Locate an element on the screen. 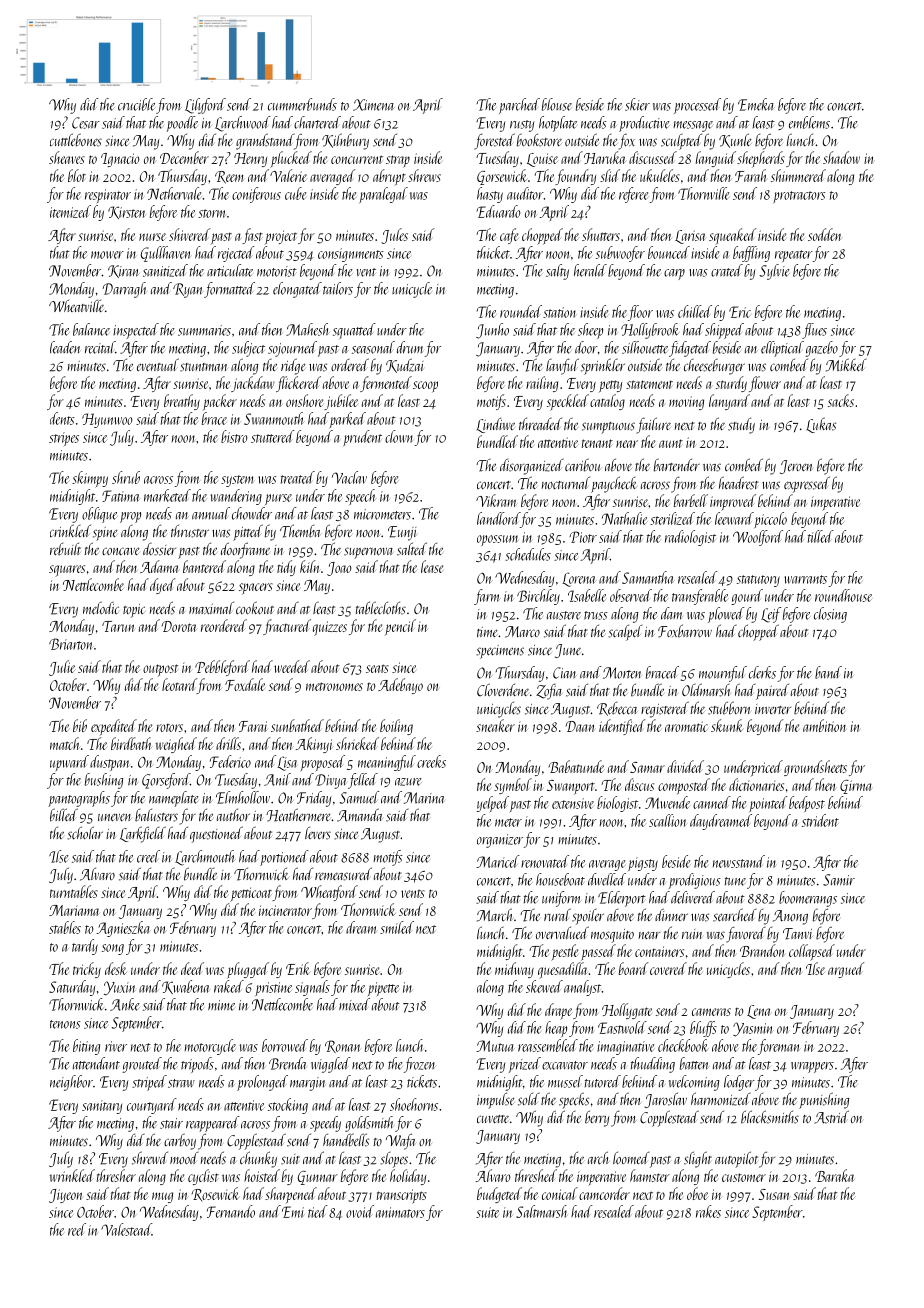  Saltmarsh is located at coordinates (541, 1211).
